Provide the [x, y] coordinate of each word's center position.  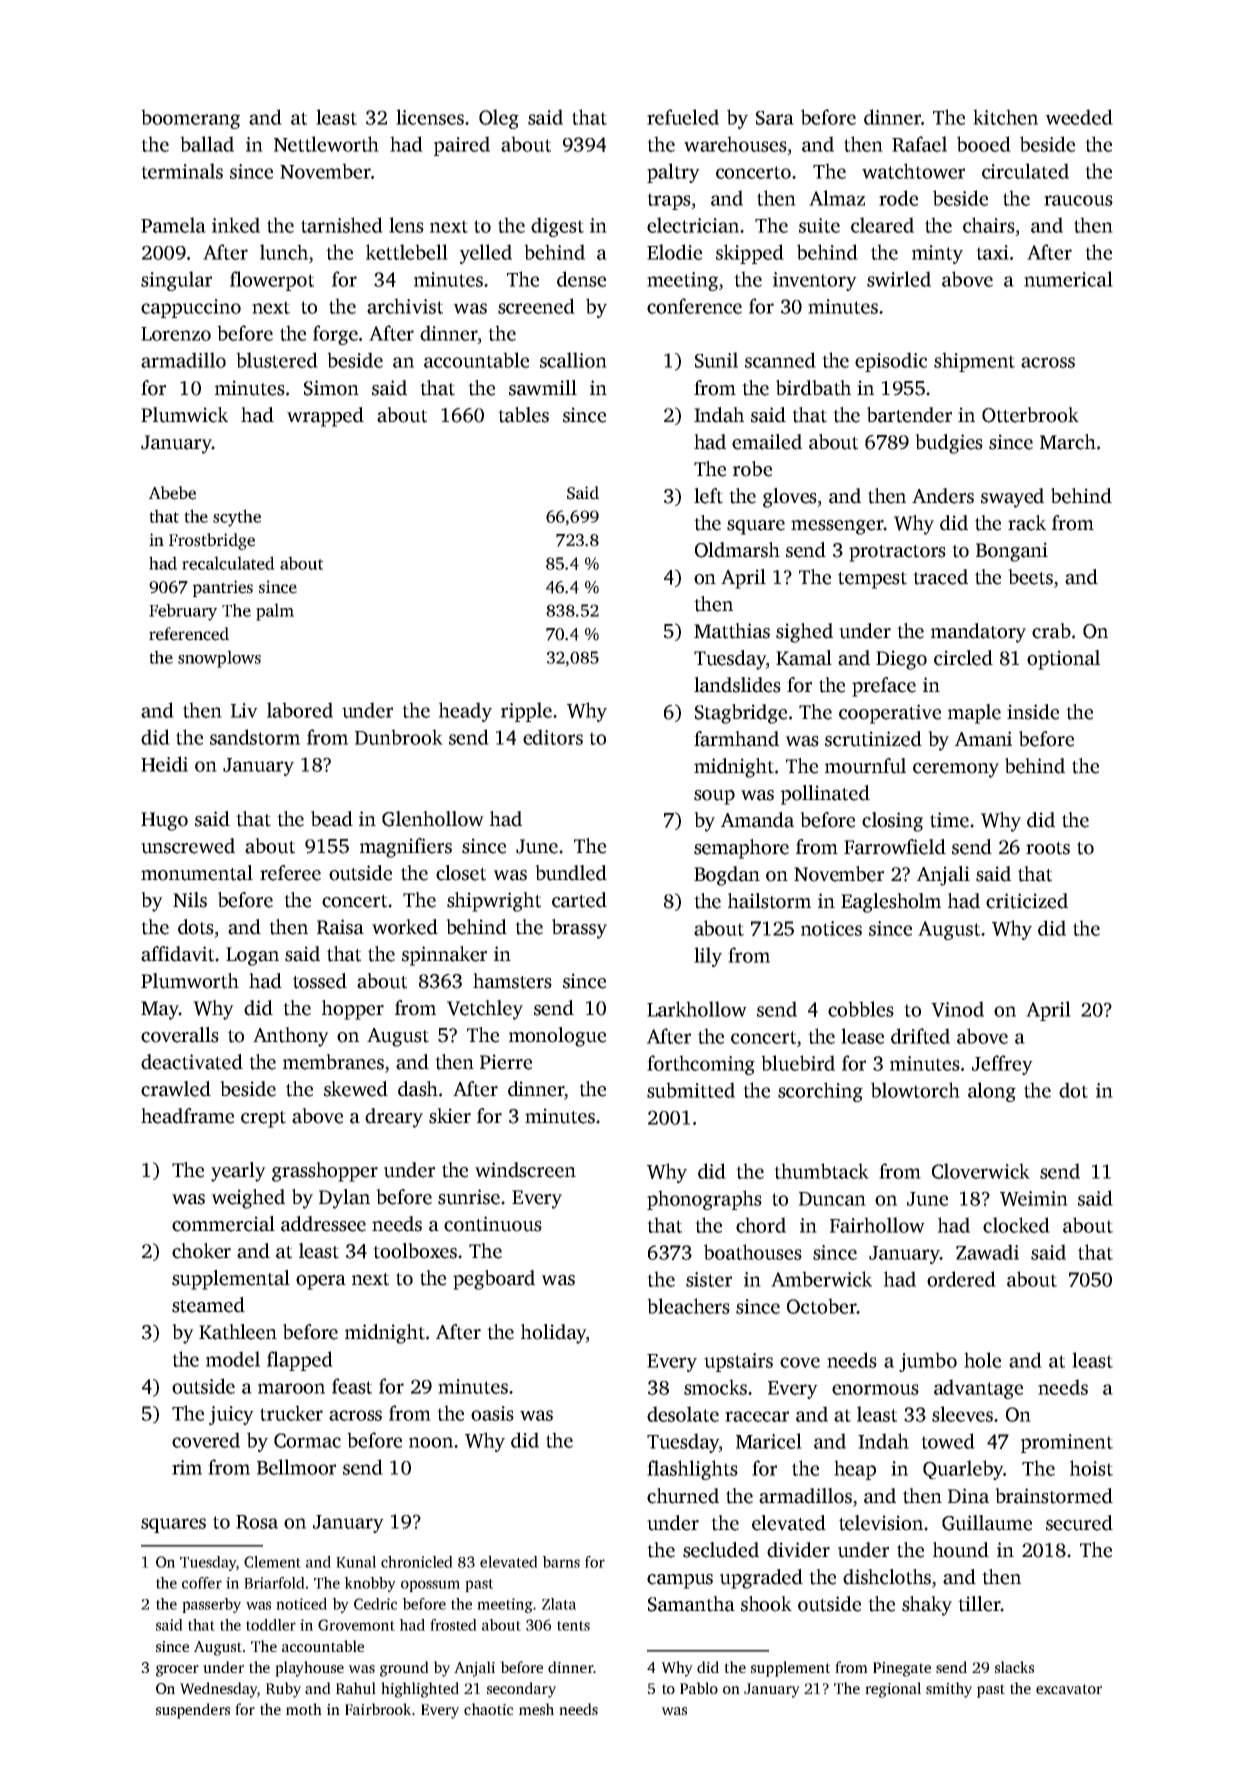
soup [714, 797]
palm [275, 612]
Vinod [957, 1009]
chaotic [488, 1709]
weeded [1079, 117]
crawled [176, 1089]
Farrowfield [895, 847]
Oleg [499, 119]
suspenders [193, 1711]
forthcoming [701, 1065]
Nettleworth [326, 144]
